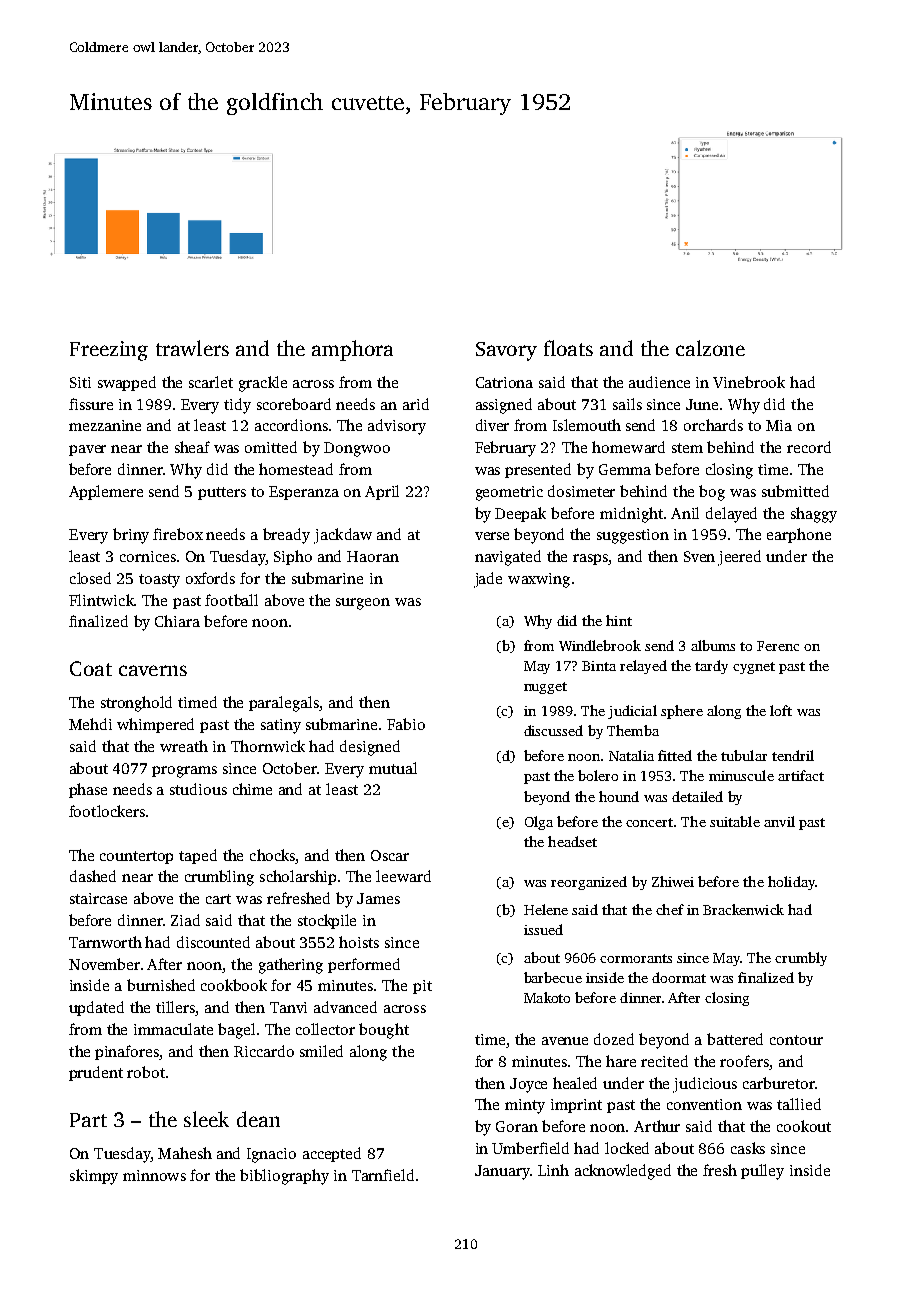 This page has width=908, height=1316. Describe the element at coordinates (795, 491) in the page. I see `submitted` at that location.
